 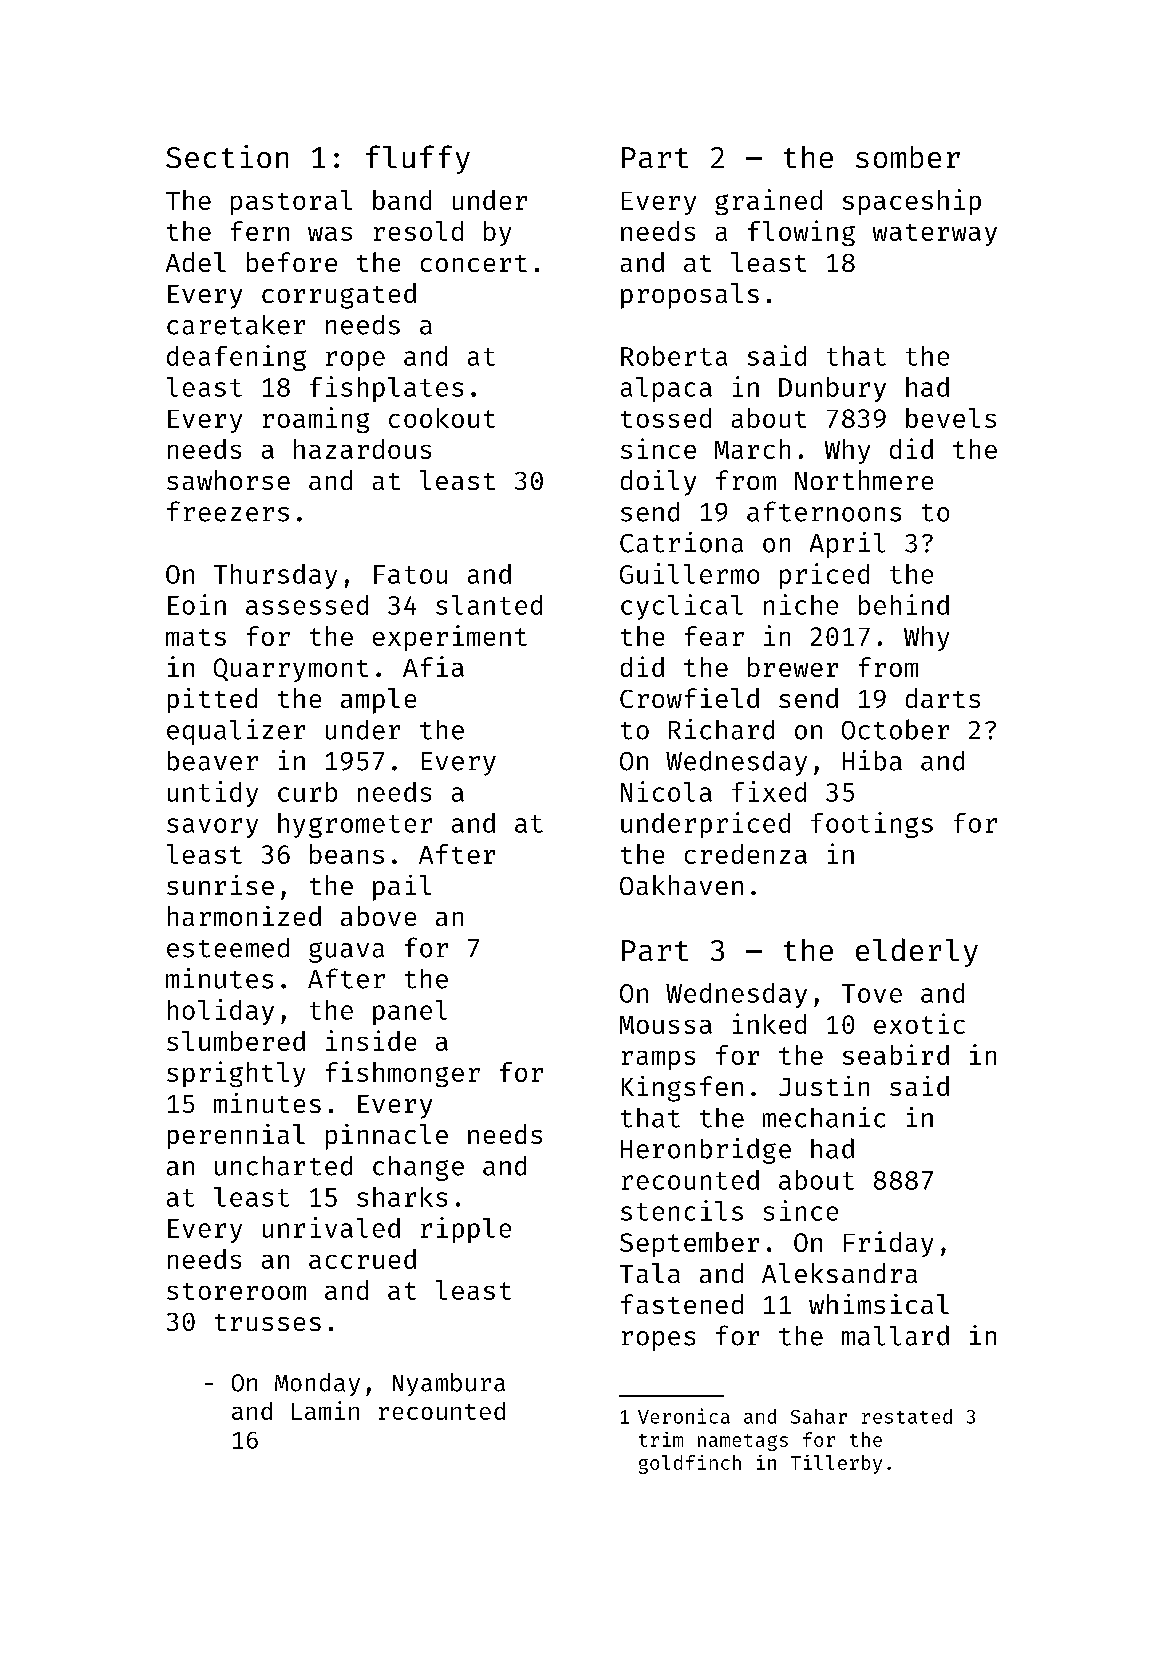 I want to click on slanted, so click(x=489, y=605).
